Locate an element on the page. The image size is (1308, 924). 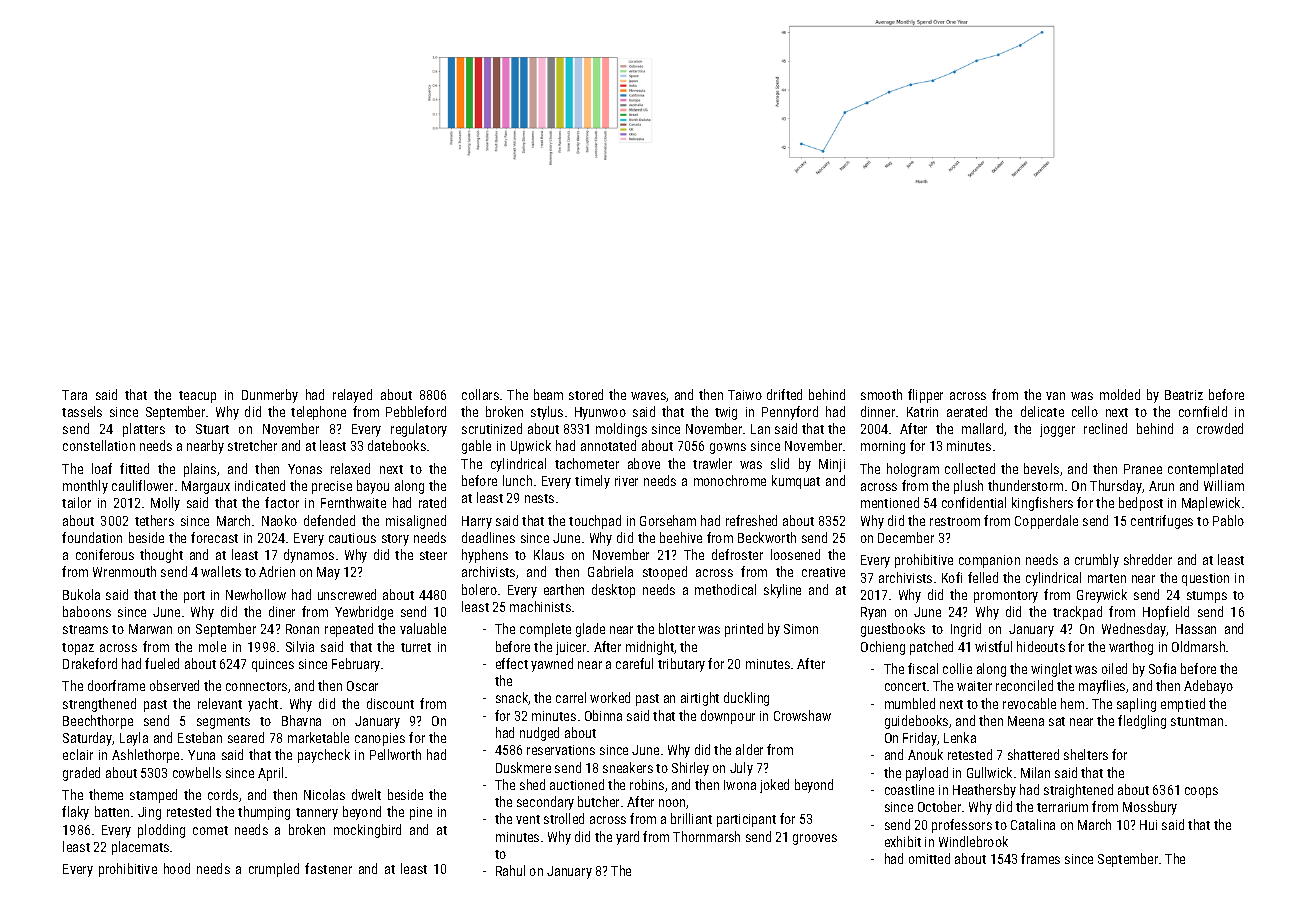
delicate is located at coordinates (1042, 411).
